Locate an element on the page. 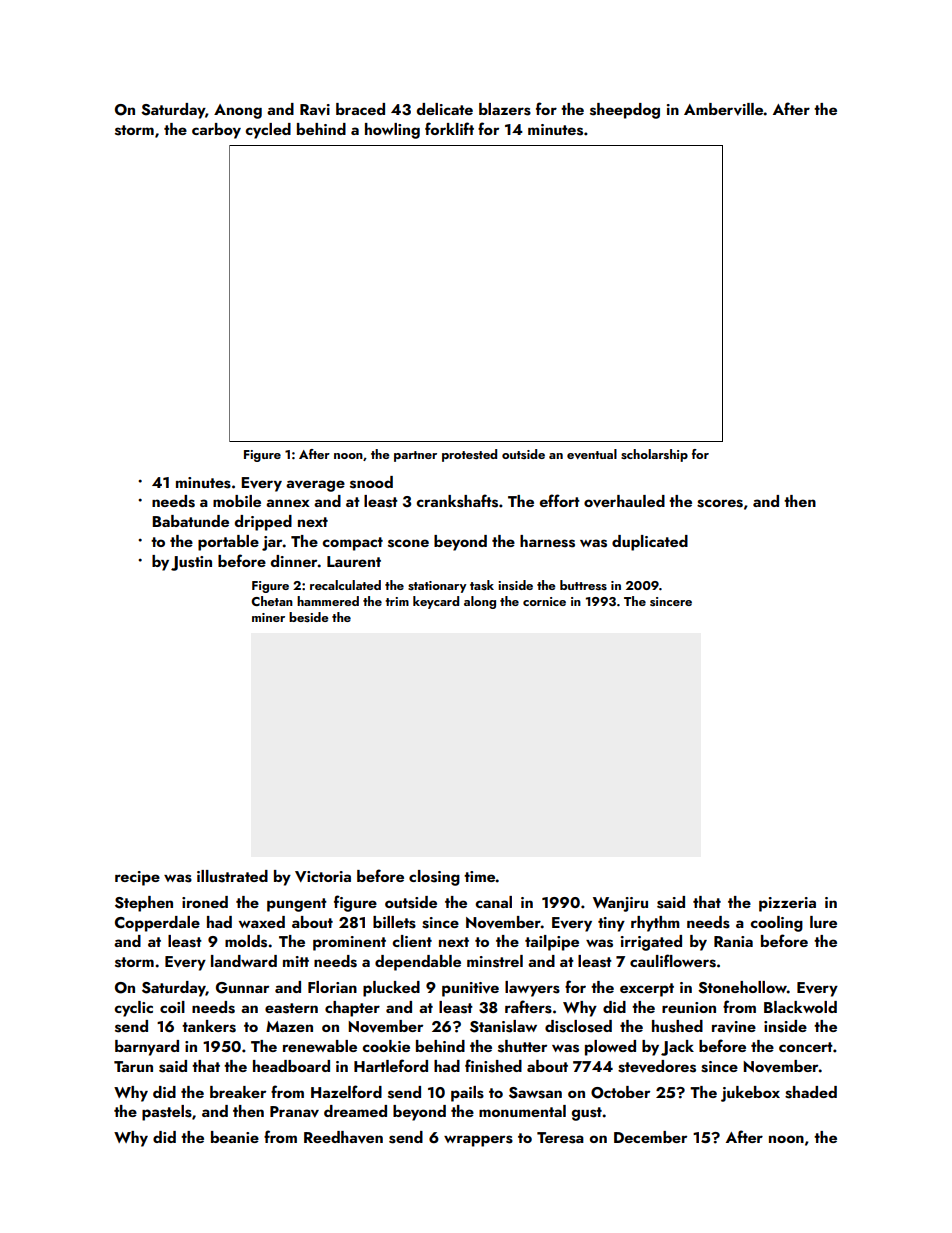  wrappers is located at coordinates (478, 1141).
